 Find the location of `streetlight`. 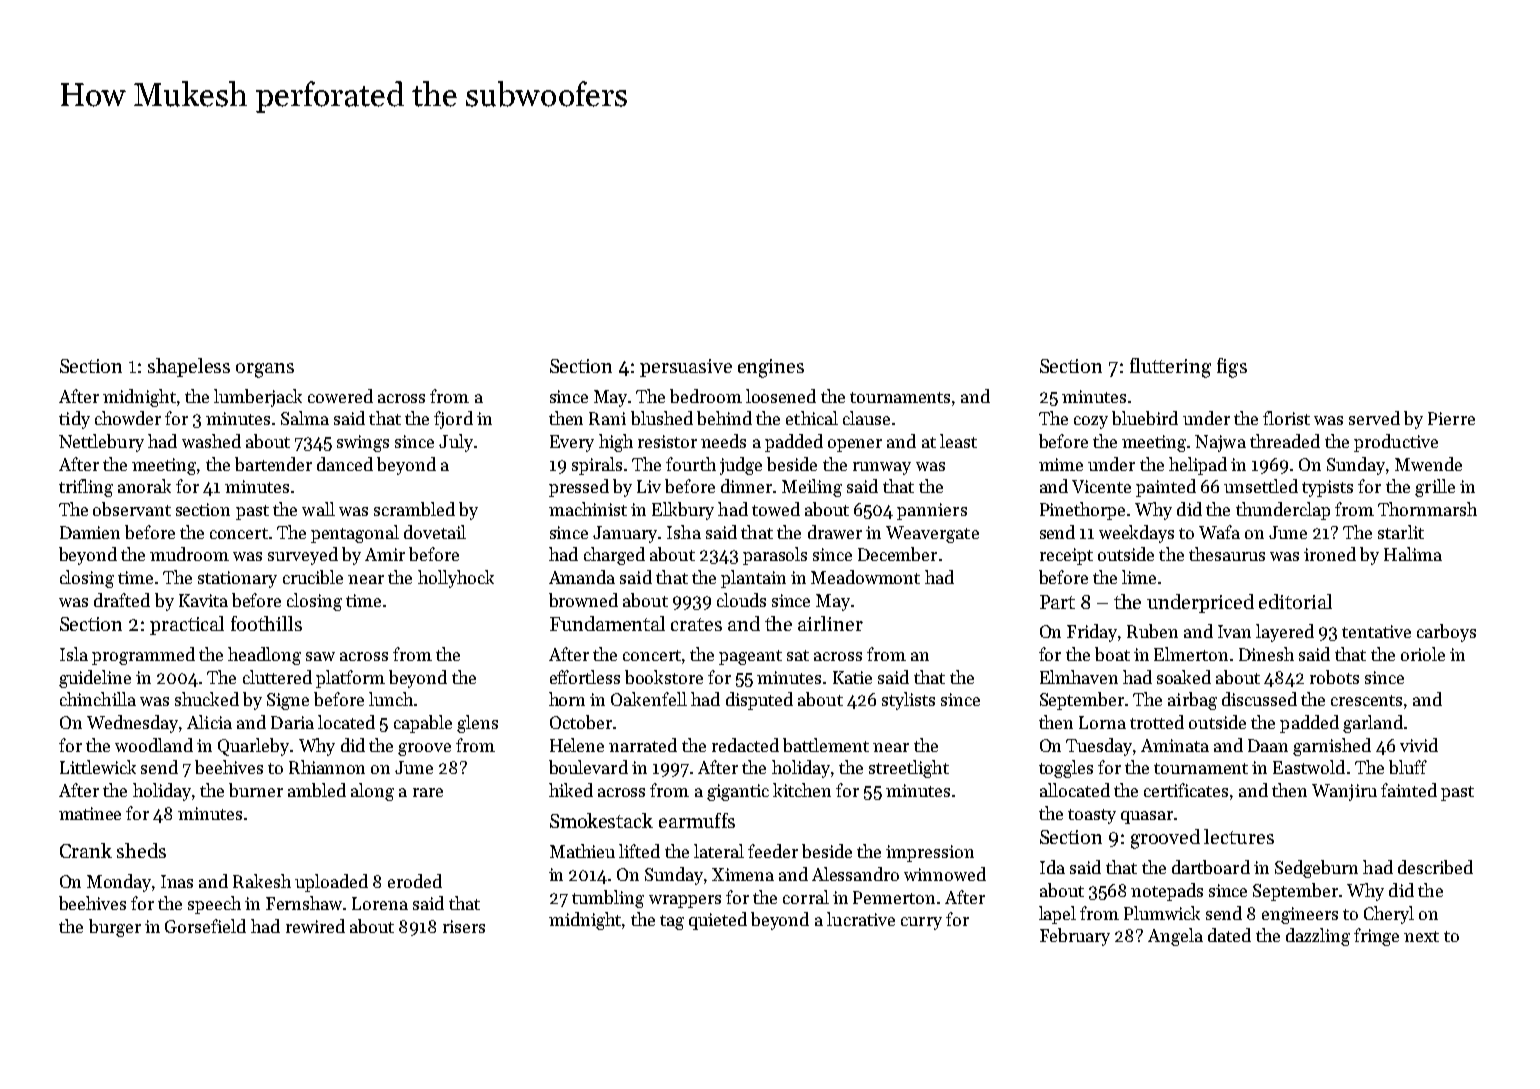

streetlight is located at coordinates (909, 769).
